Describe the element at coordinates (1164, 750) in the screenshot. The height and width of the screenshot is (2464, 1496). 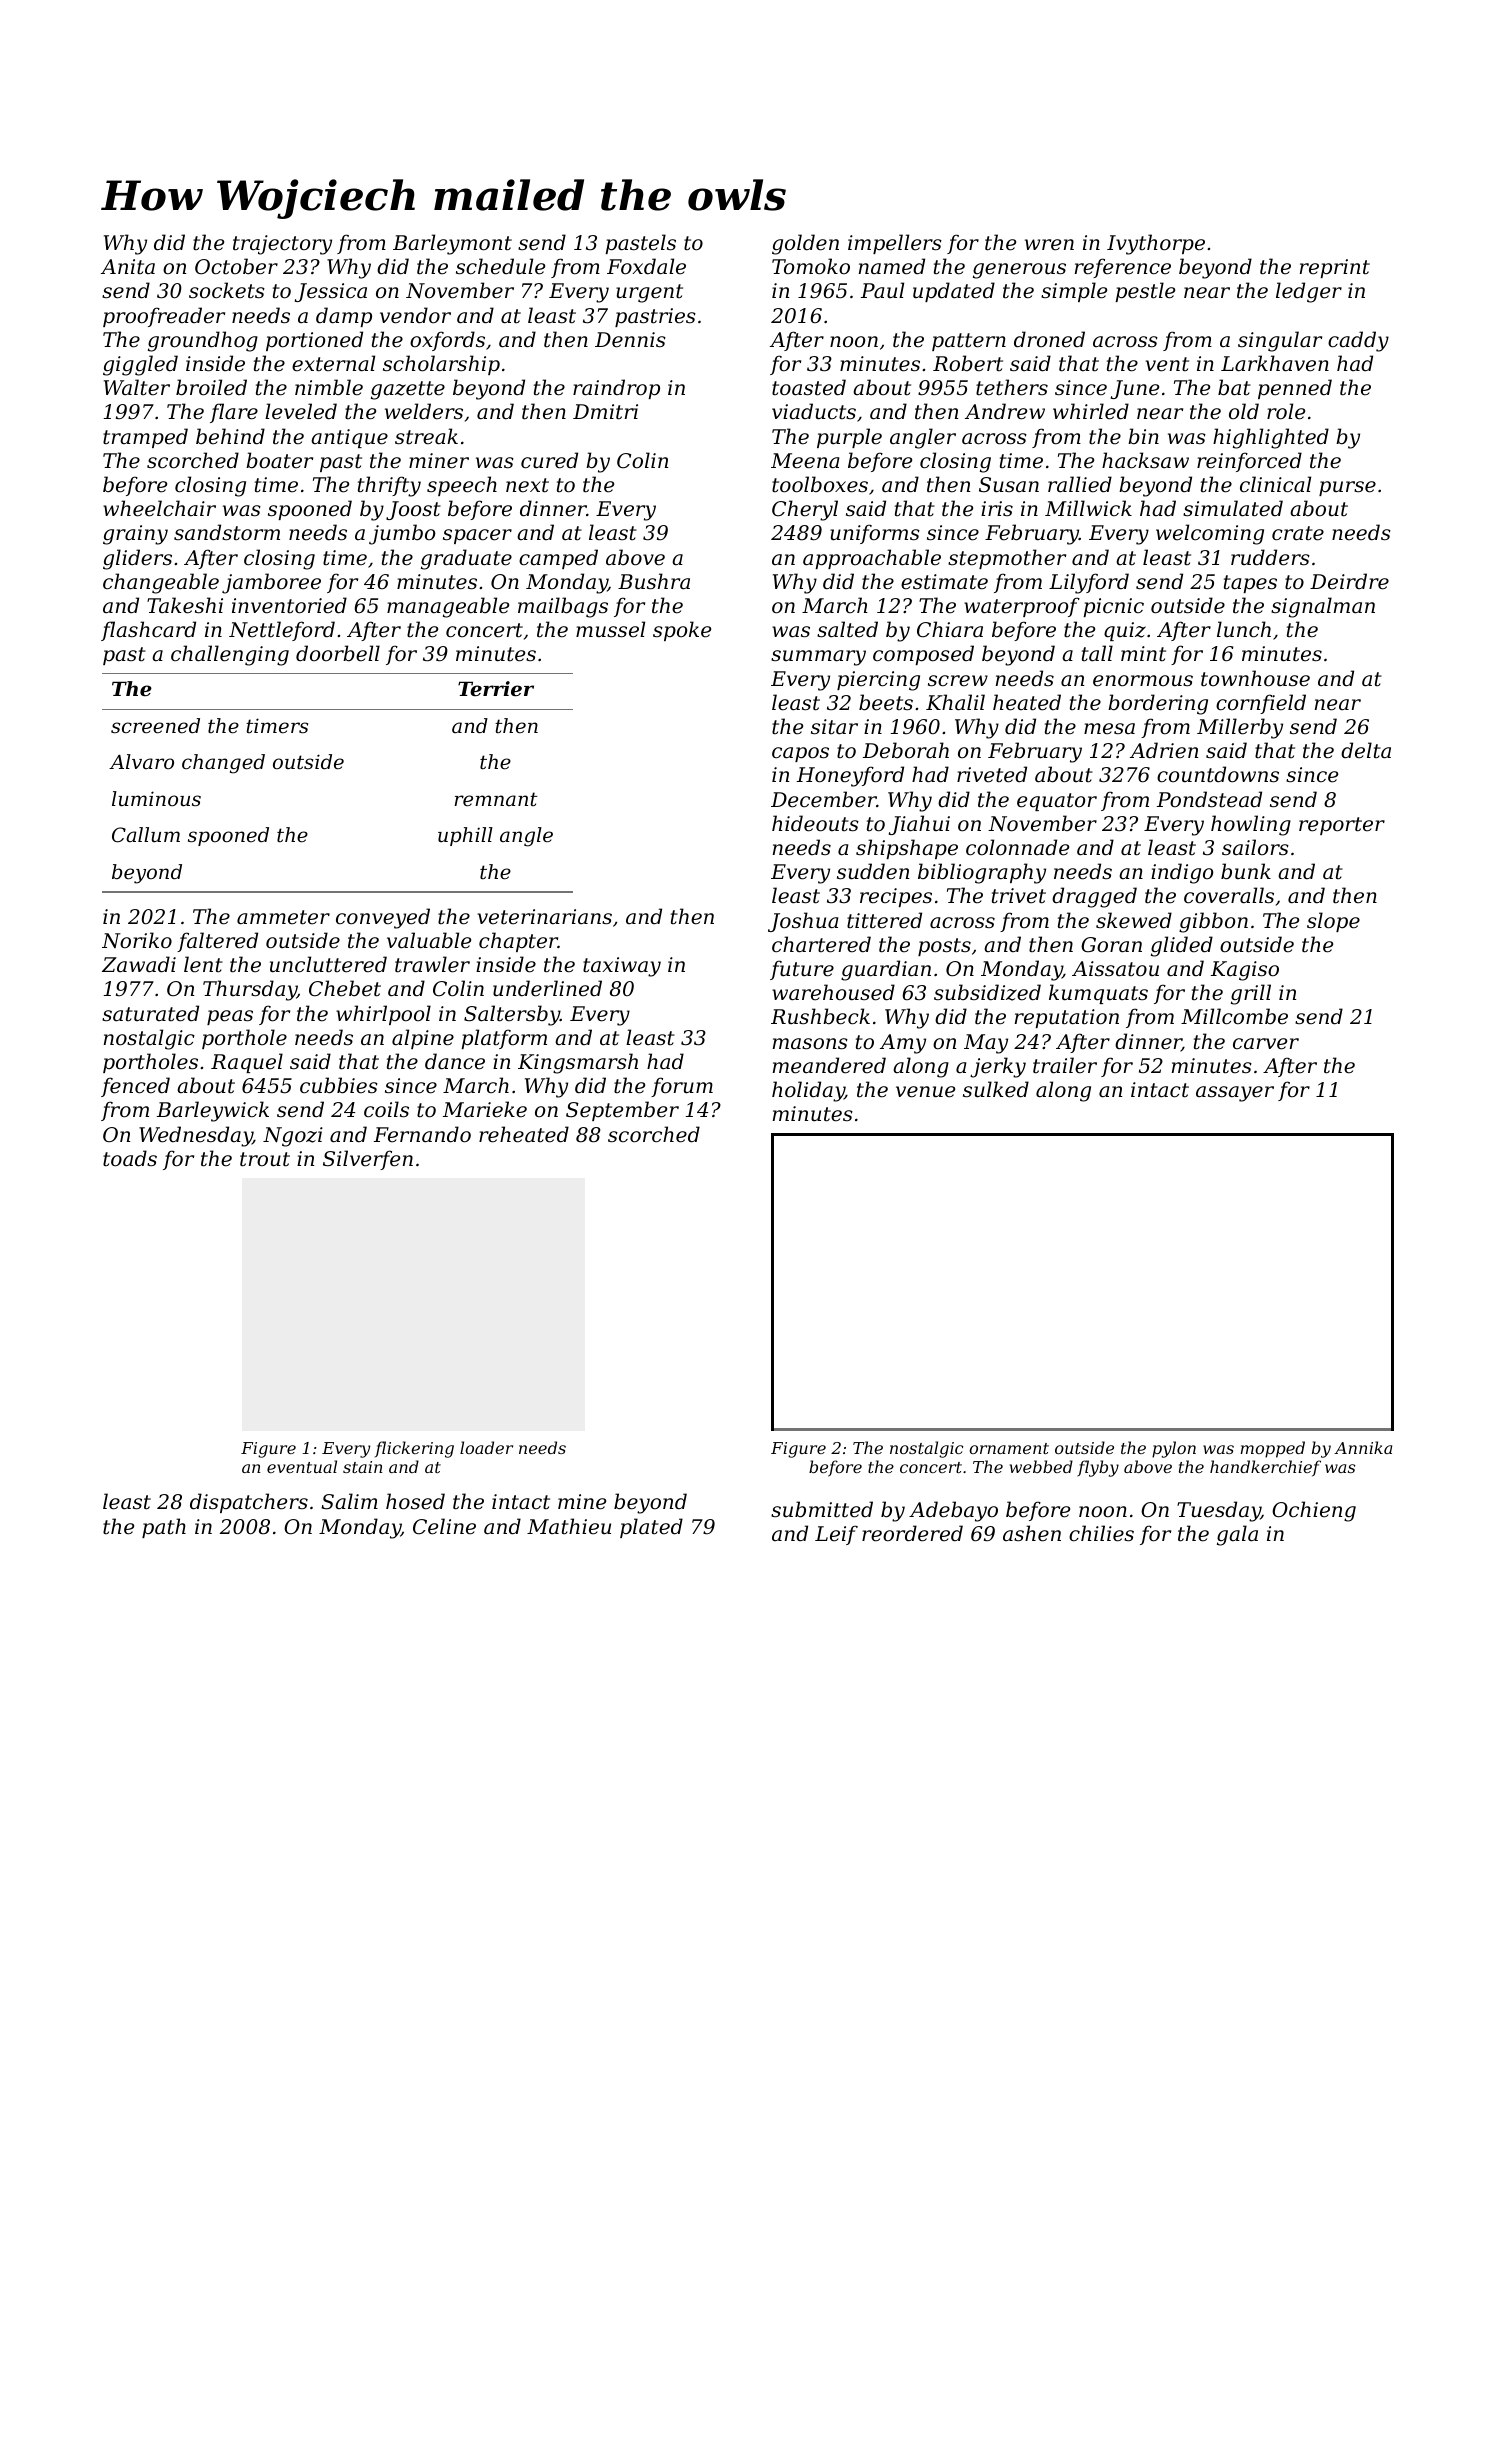
I see `Adrien` at that location.
